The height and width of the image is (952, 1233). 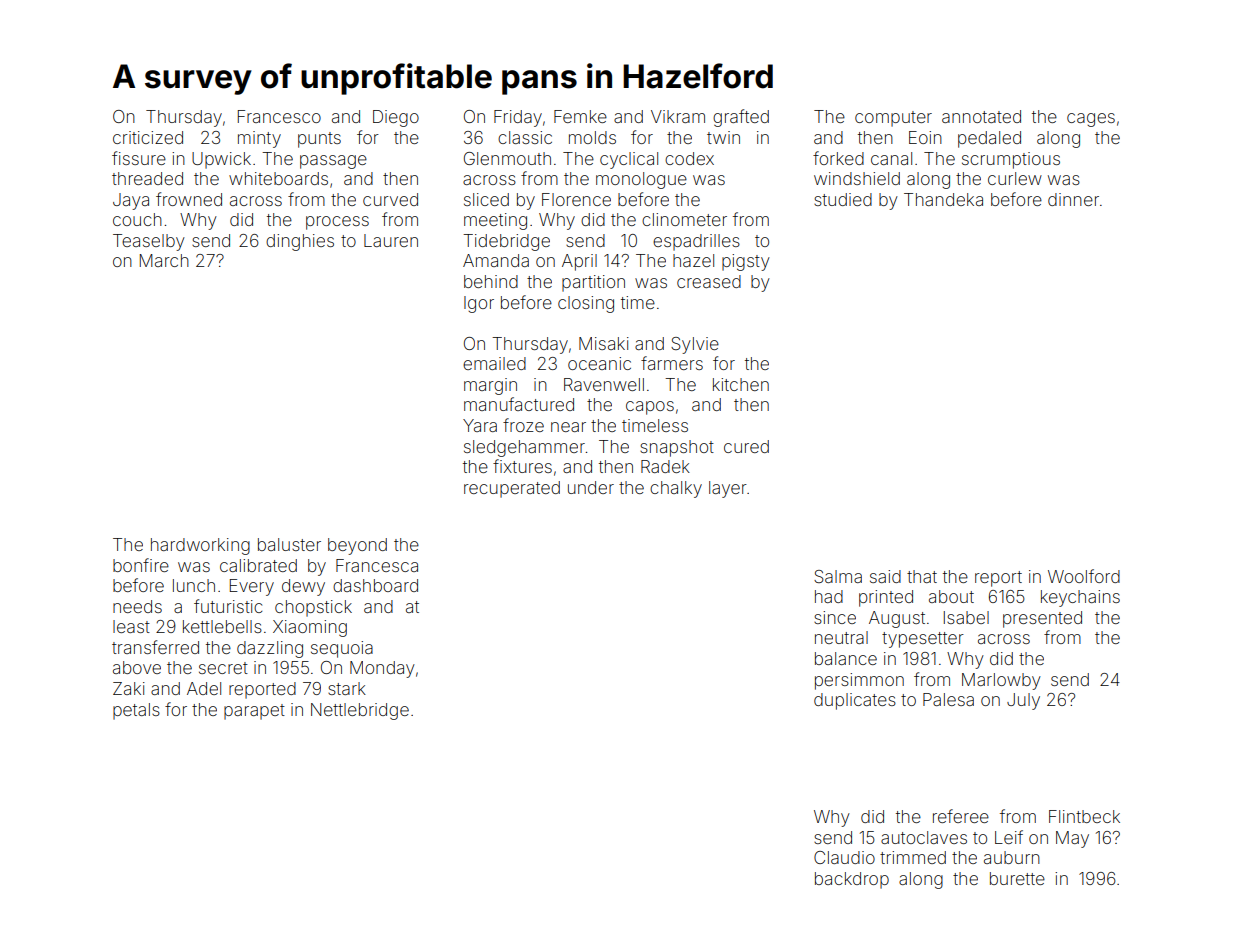 What do you see at coordinates (136, 711) in the image?
I see `petals` at bounding box center [136, 711].
